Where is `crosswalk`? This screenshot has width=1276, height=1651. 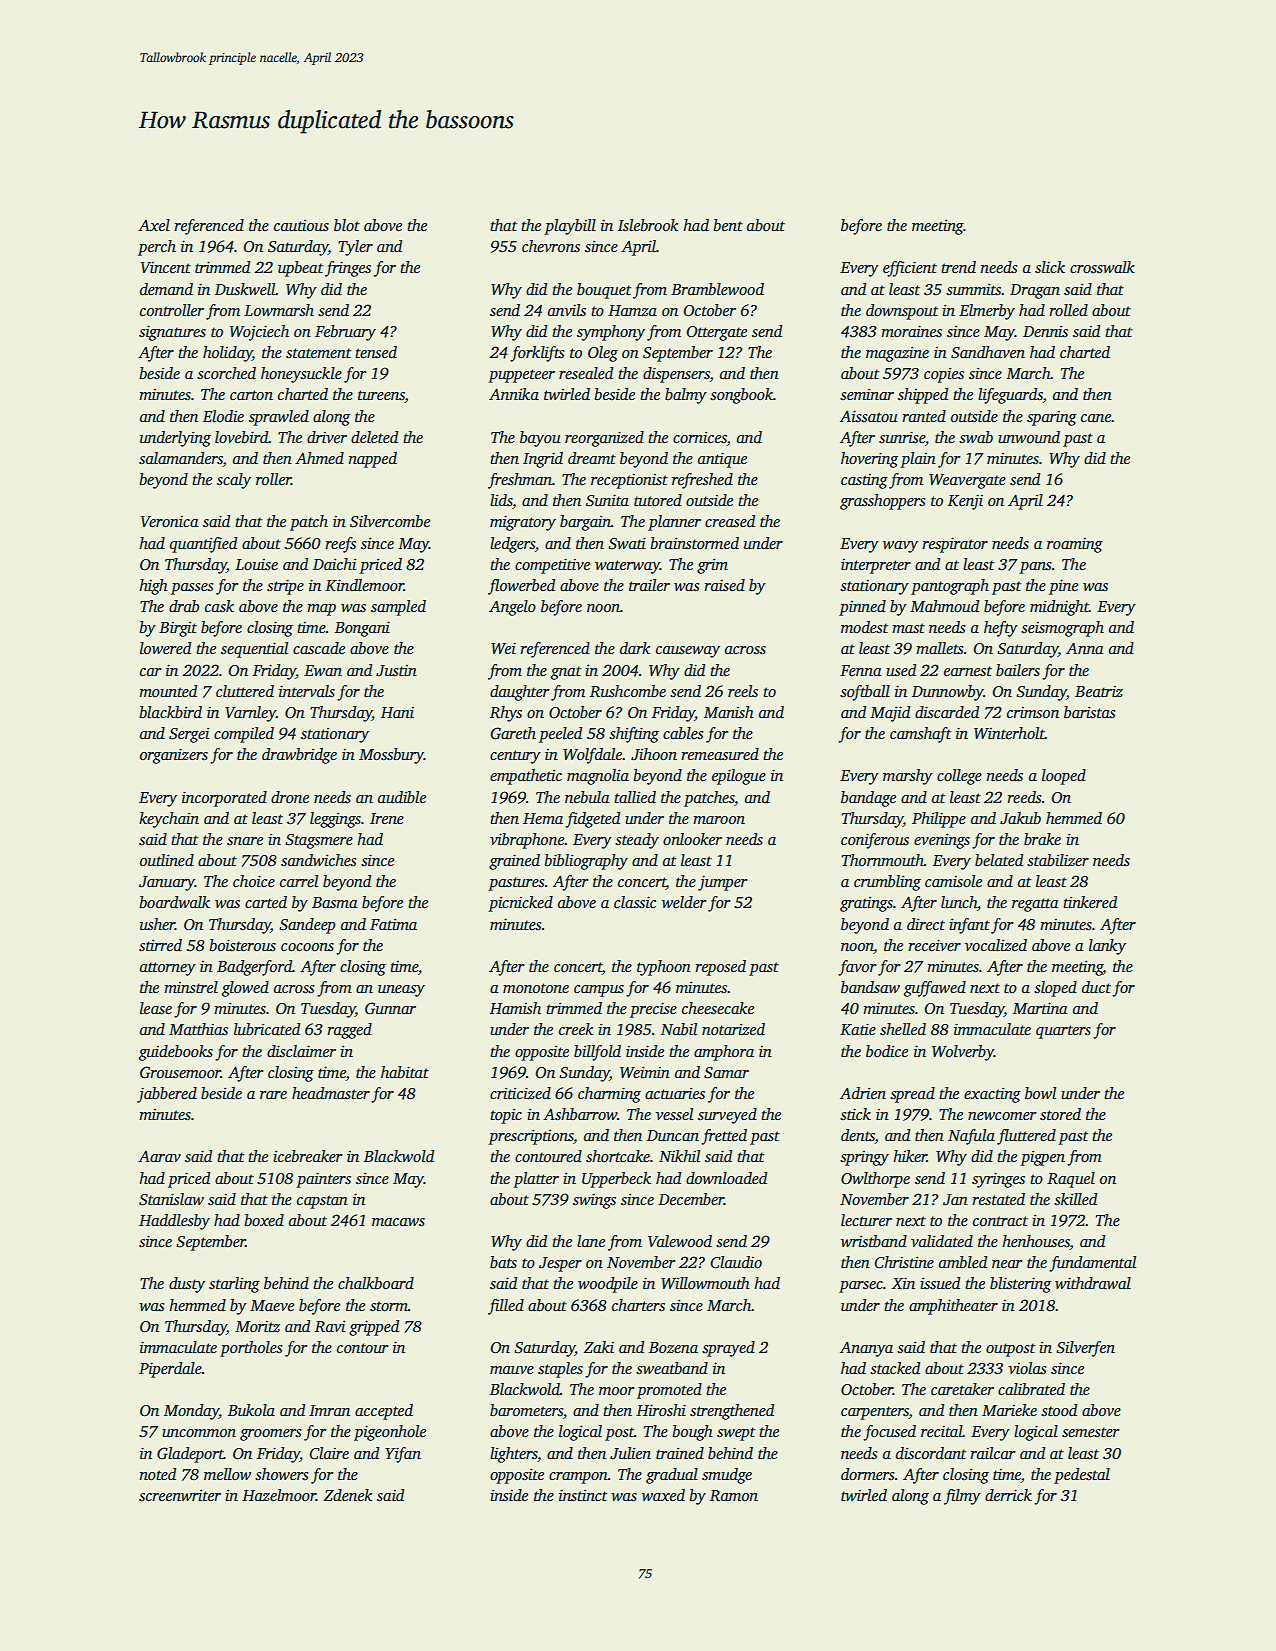 crosswalk is located at coordinates (1102, 267).
